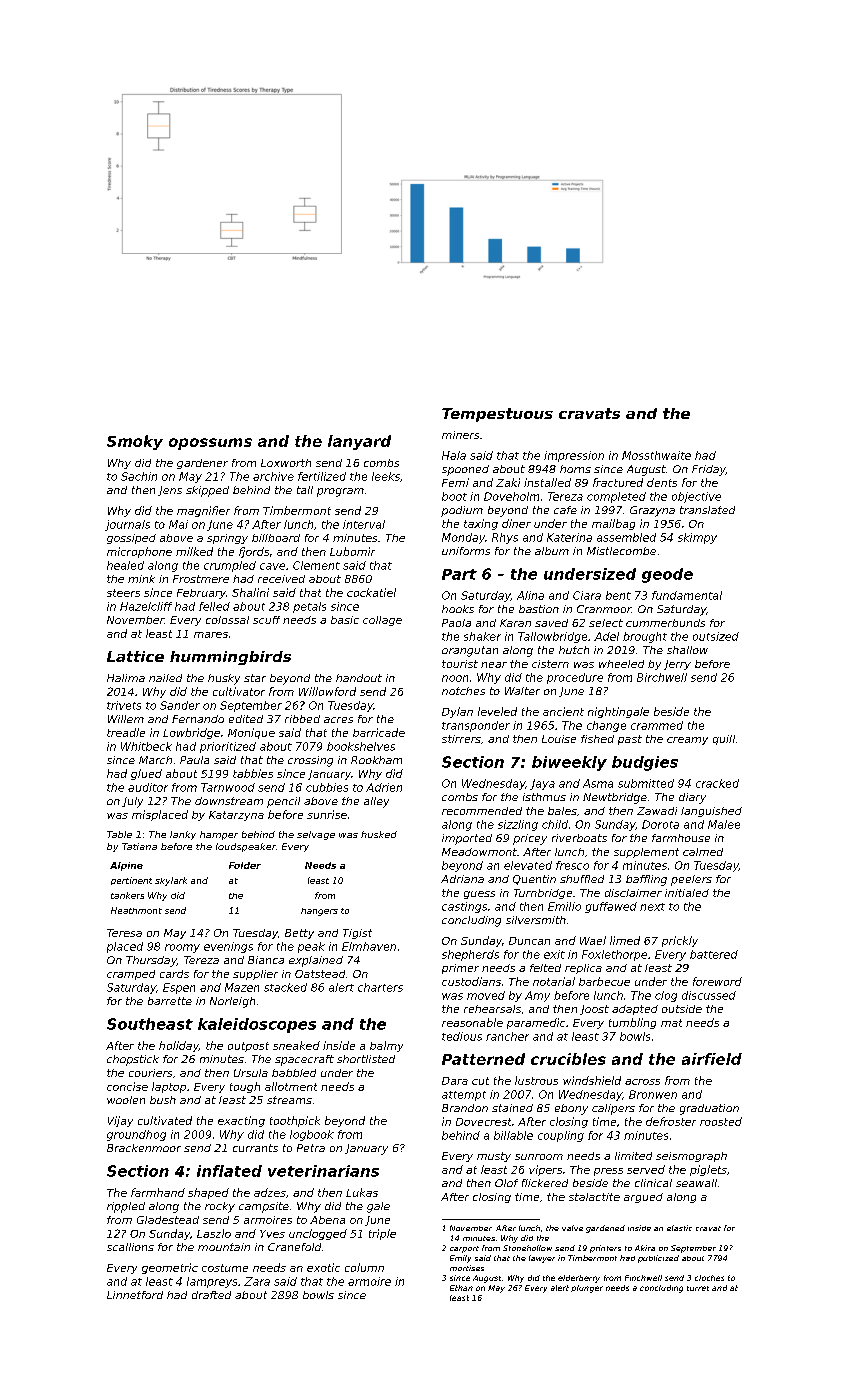  I want to click on scallions, so click(130, 1247).
